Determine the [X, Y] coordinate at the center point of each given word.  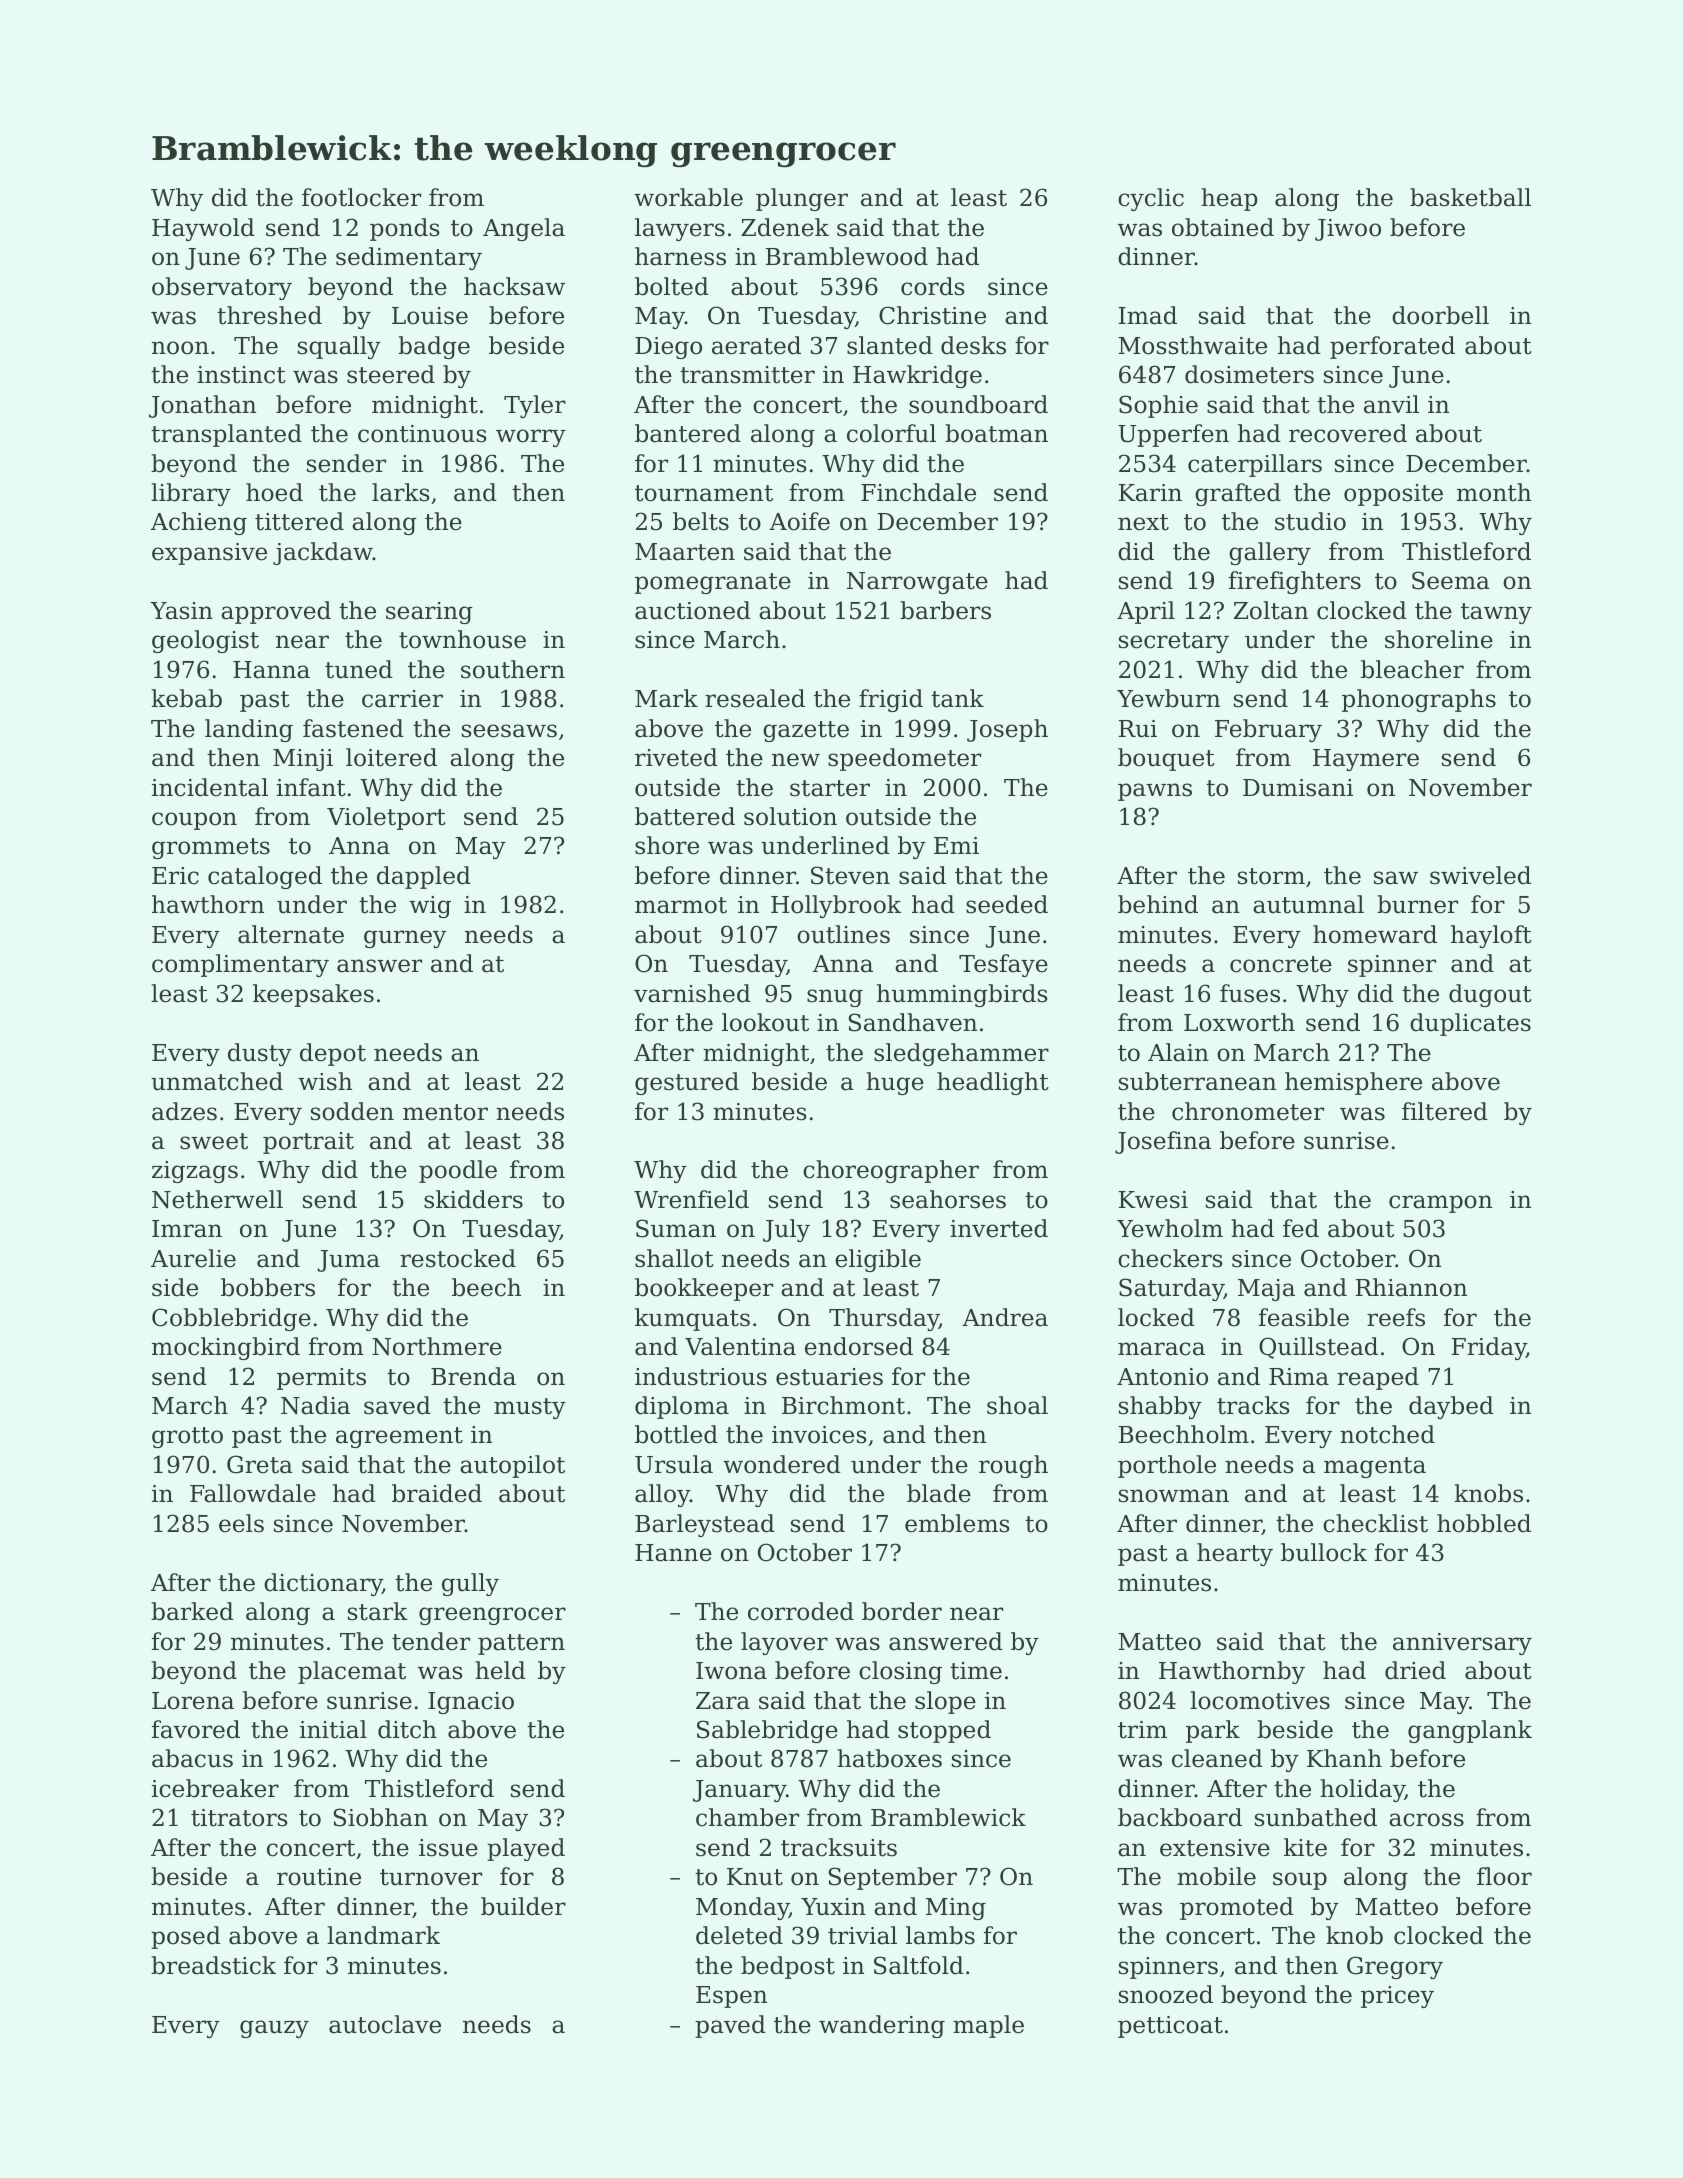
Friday [1489, 1348]
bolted [672, 286]
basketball [1470, 197]
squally [339, 347]
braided [437, 1493]
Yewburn [1168, 698]
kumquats [692, 1319]
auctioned [693, 610]
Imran [187, 1229]
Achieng [199, 523]
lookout [765, 1022]
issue [448, 1848]
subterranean [1197, 1081]
